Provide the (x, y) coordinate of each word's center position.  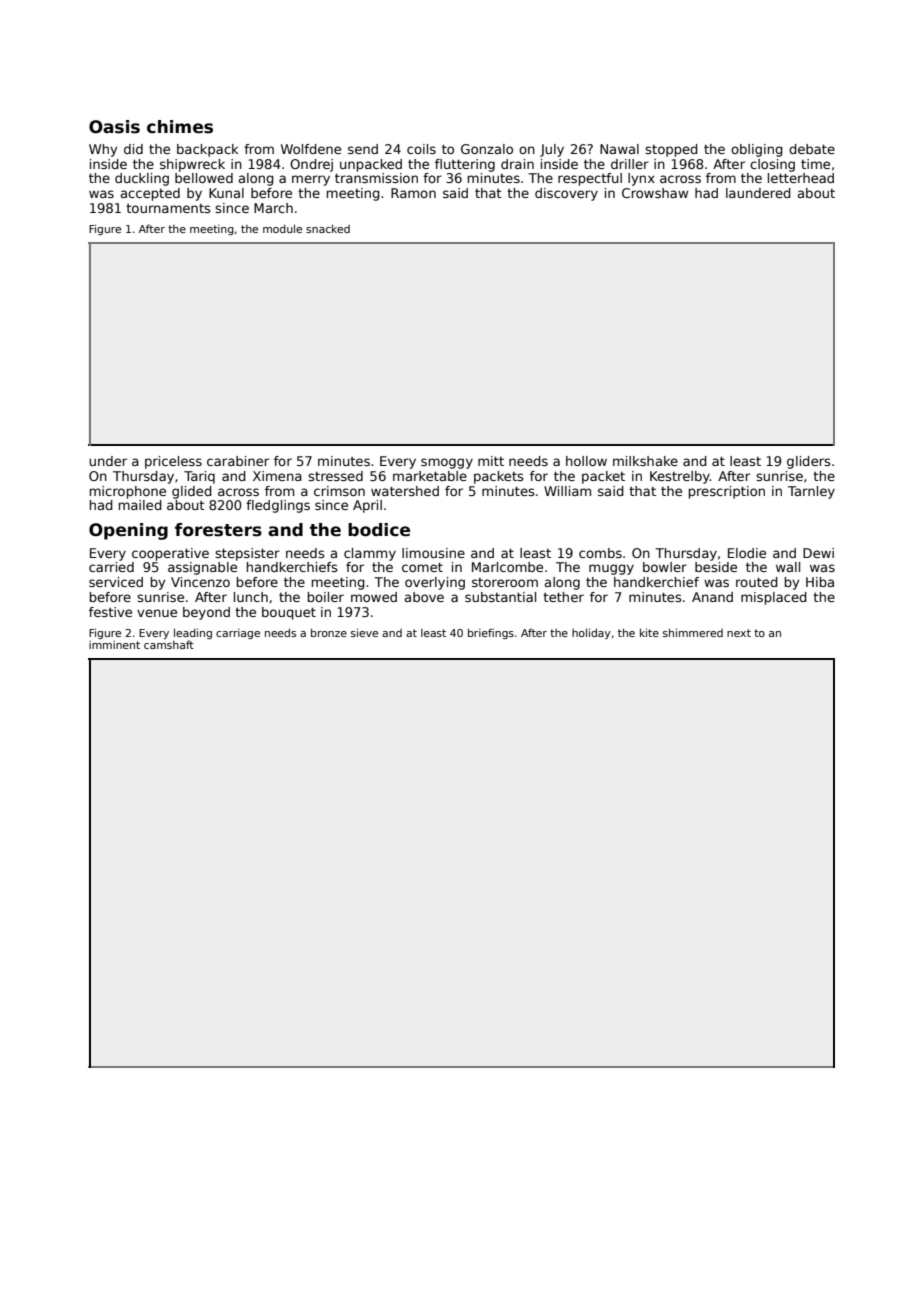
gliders (809, 462)
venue (157, 613)
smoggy (447, 463)
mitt (491, 461)
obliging (757, 150)
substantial (500, 597)
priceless (173, 462)
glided (192, 492)
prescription (727, 492)
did (133, 149)
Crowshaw (655, 193)
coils (421, 149)
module (282, 229)
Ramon (413, 193)
